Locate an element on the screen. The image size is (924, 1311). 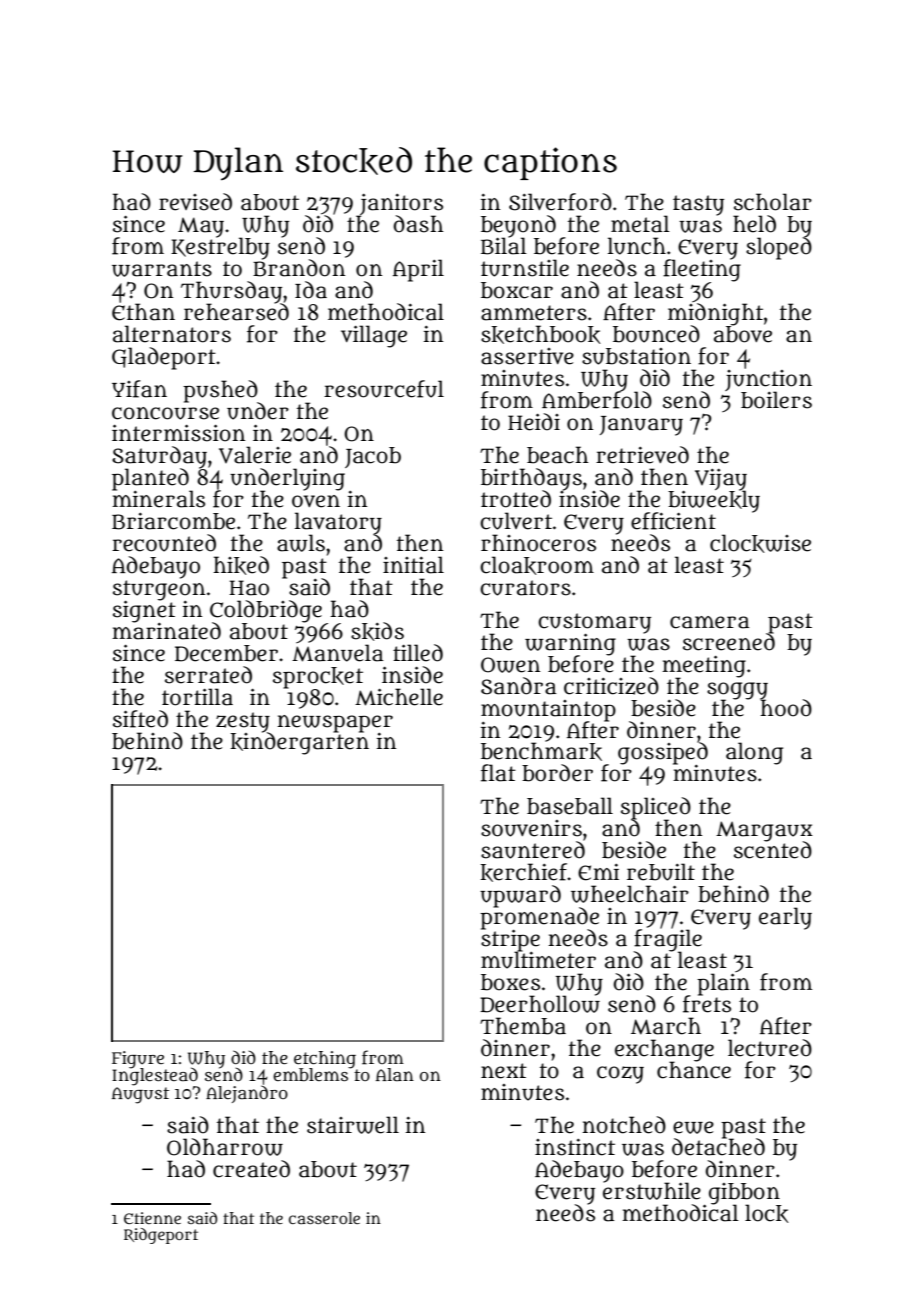
village is located at coordinates (374, 336).
